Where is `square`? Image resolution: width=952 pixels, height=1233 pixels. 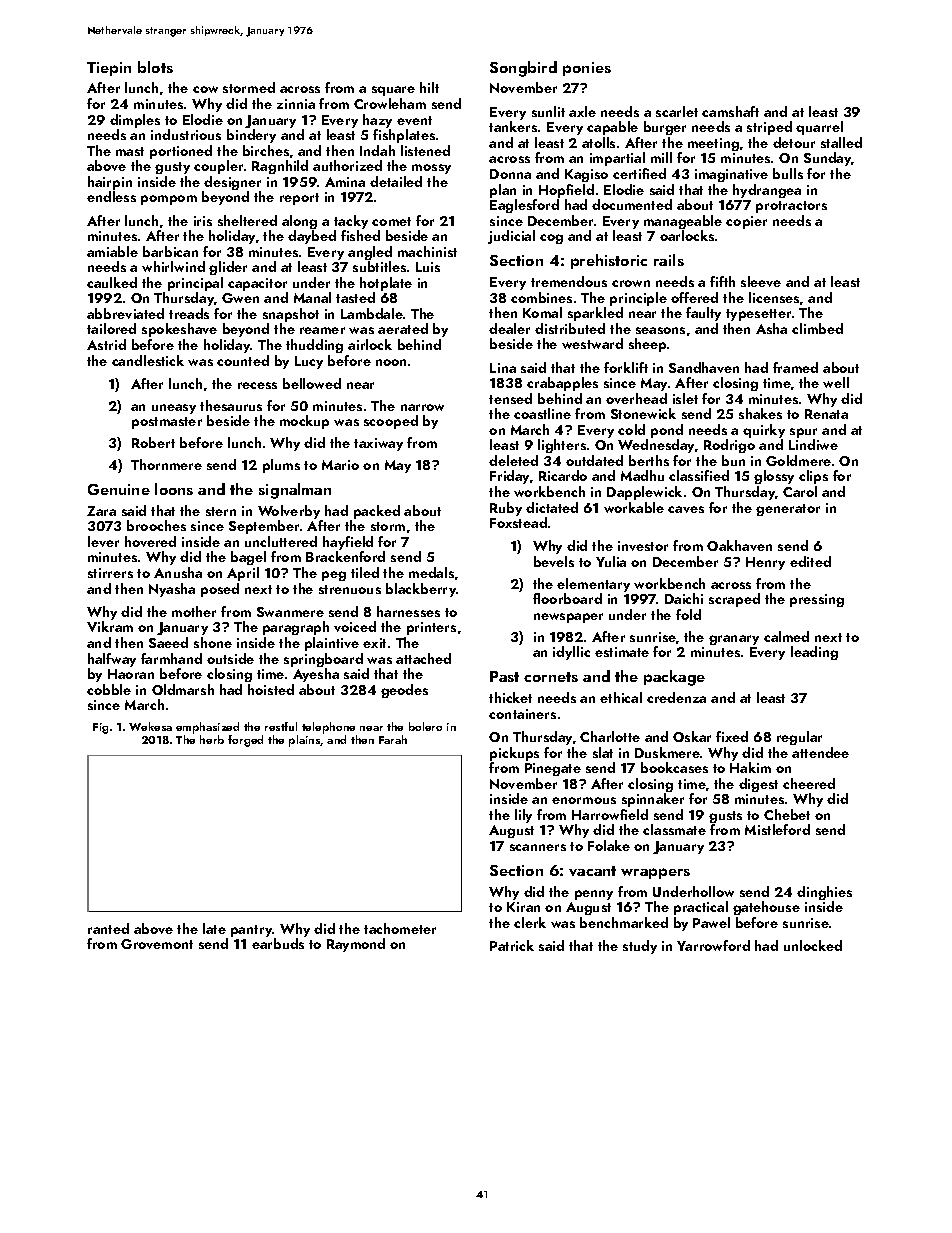
square is located at coordinates (393, 91).
